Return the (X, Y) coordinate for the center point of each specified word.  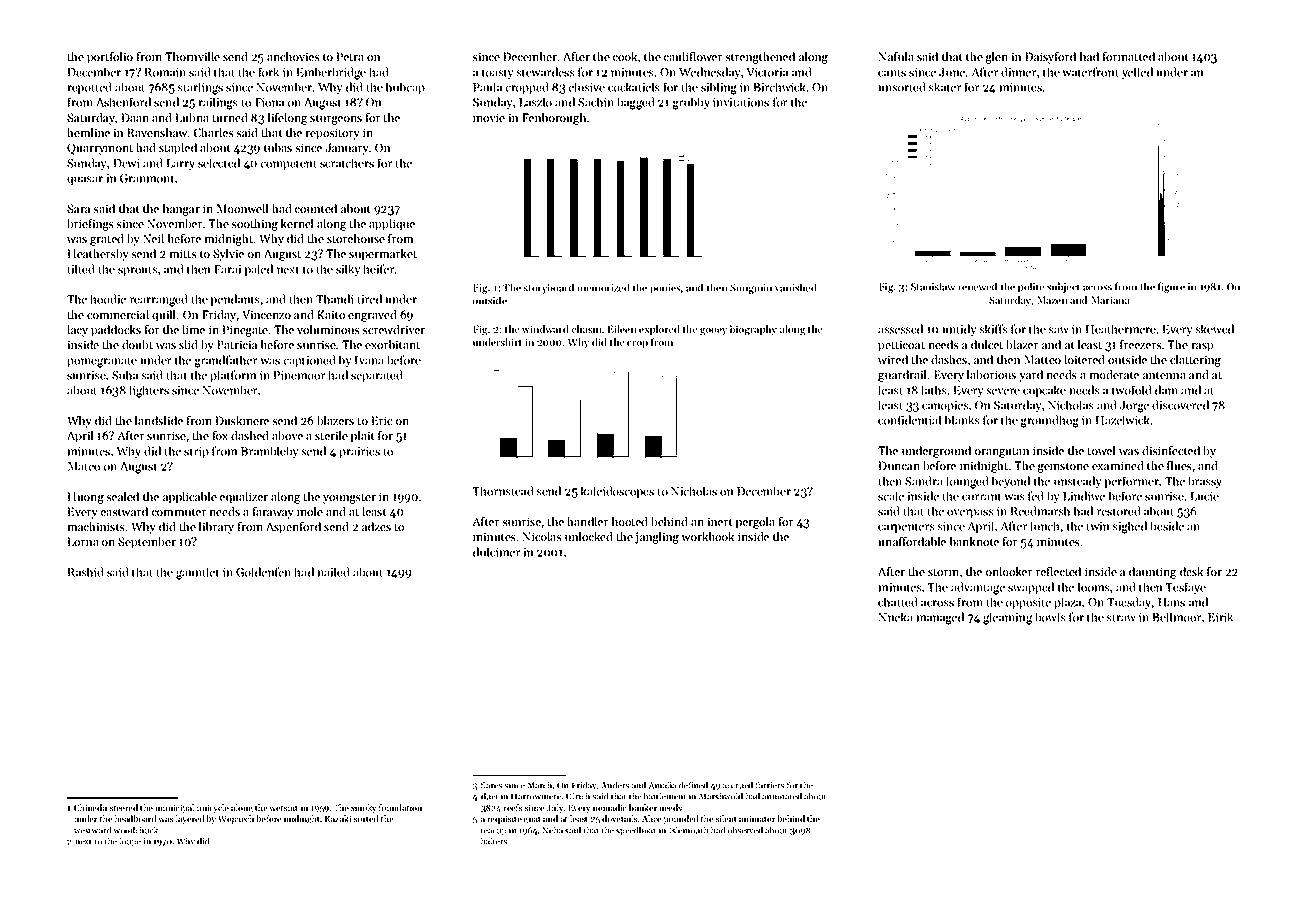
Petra (350, 56)
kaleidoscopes (617, 492)
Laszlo (535, 102)
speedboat (636, 831)
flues (1179, 465)
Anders (615, 785)
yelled (1137, 73)
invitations (741, 102)
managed (940, 618)
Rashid (85, 572)
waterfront (1091, 72)
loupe (130, 842)
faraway (273, 513)
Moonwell (242, 208)
